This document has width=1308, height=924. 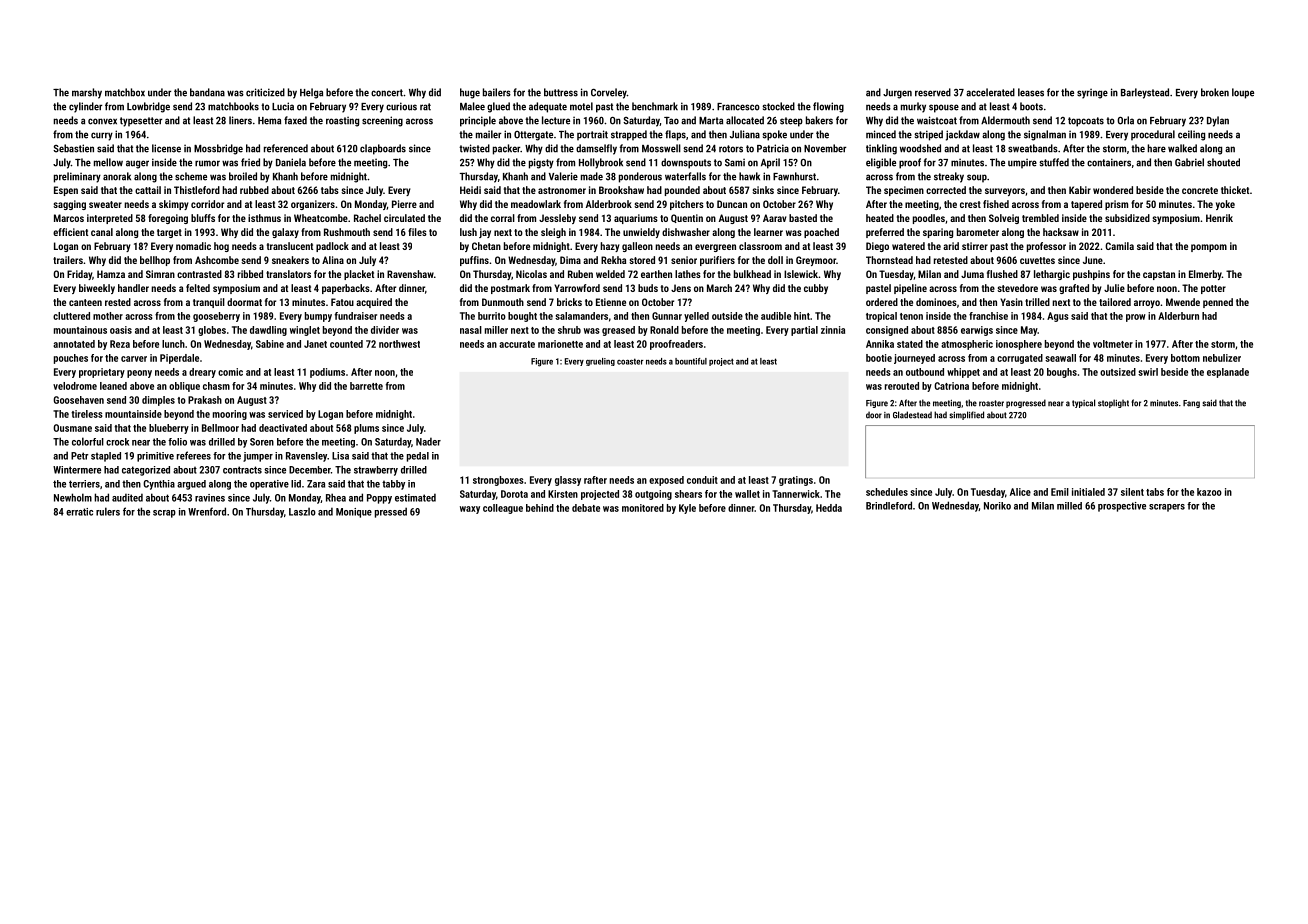 I want to click on Dunmouth, so click(x=503, y=302).
